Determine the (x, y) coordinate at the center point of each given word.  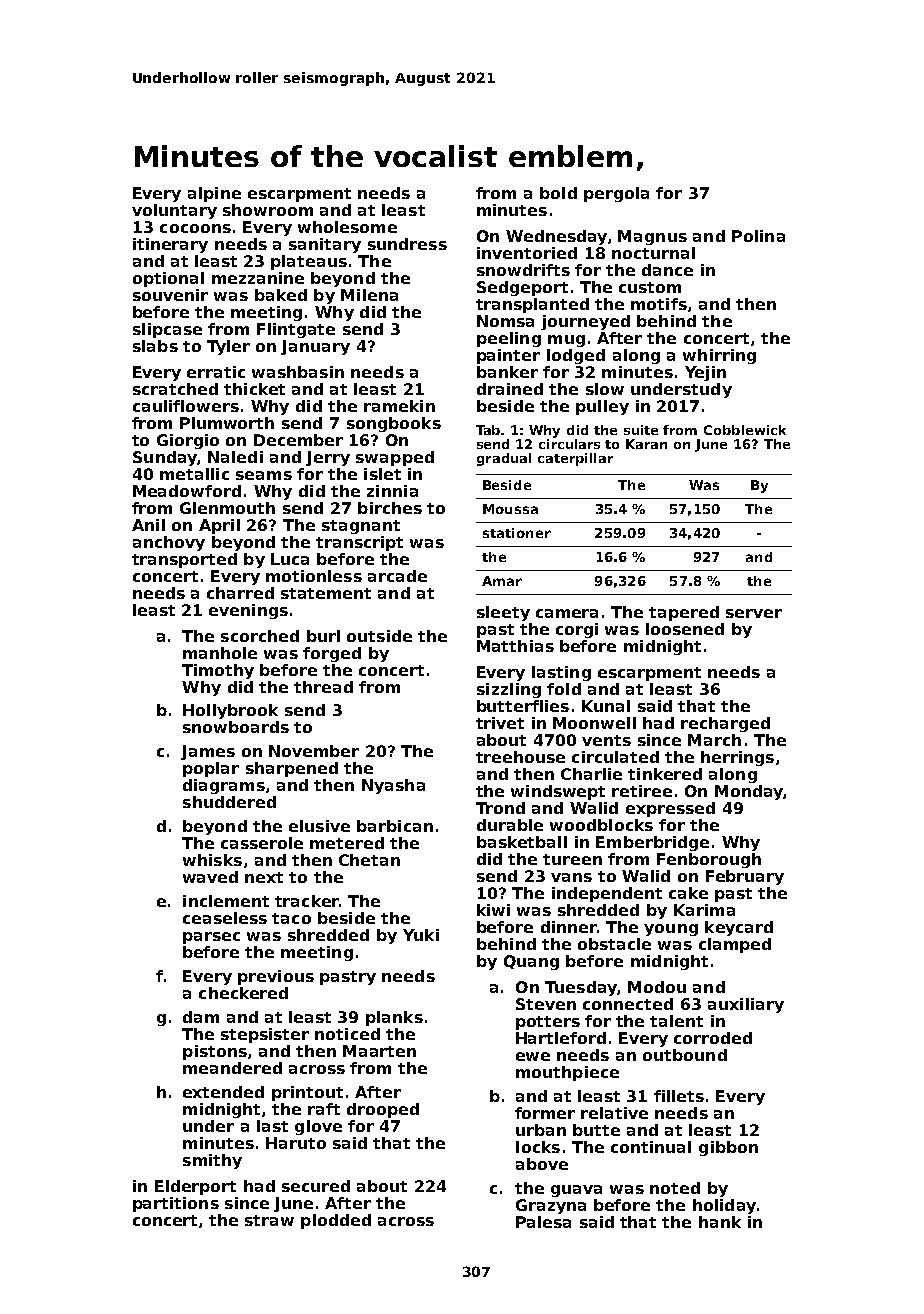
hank (720, 1222)
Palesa (543, 1222)
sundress (407, 244)
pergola (616, 194)
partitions (176, 1204)
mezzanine (258, 278)
